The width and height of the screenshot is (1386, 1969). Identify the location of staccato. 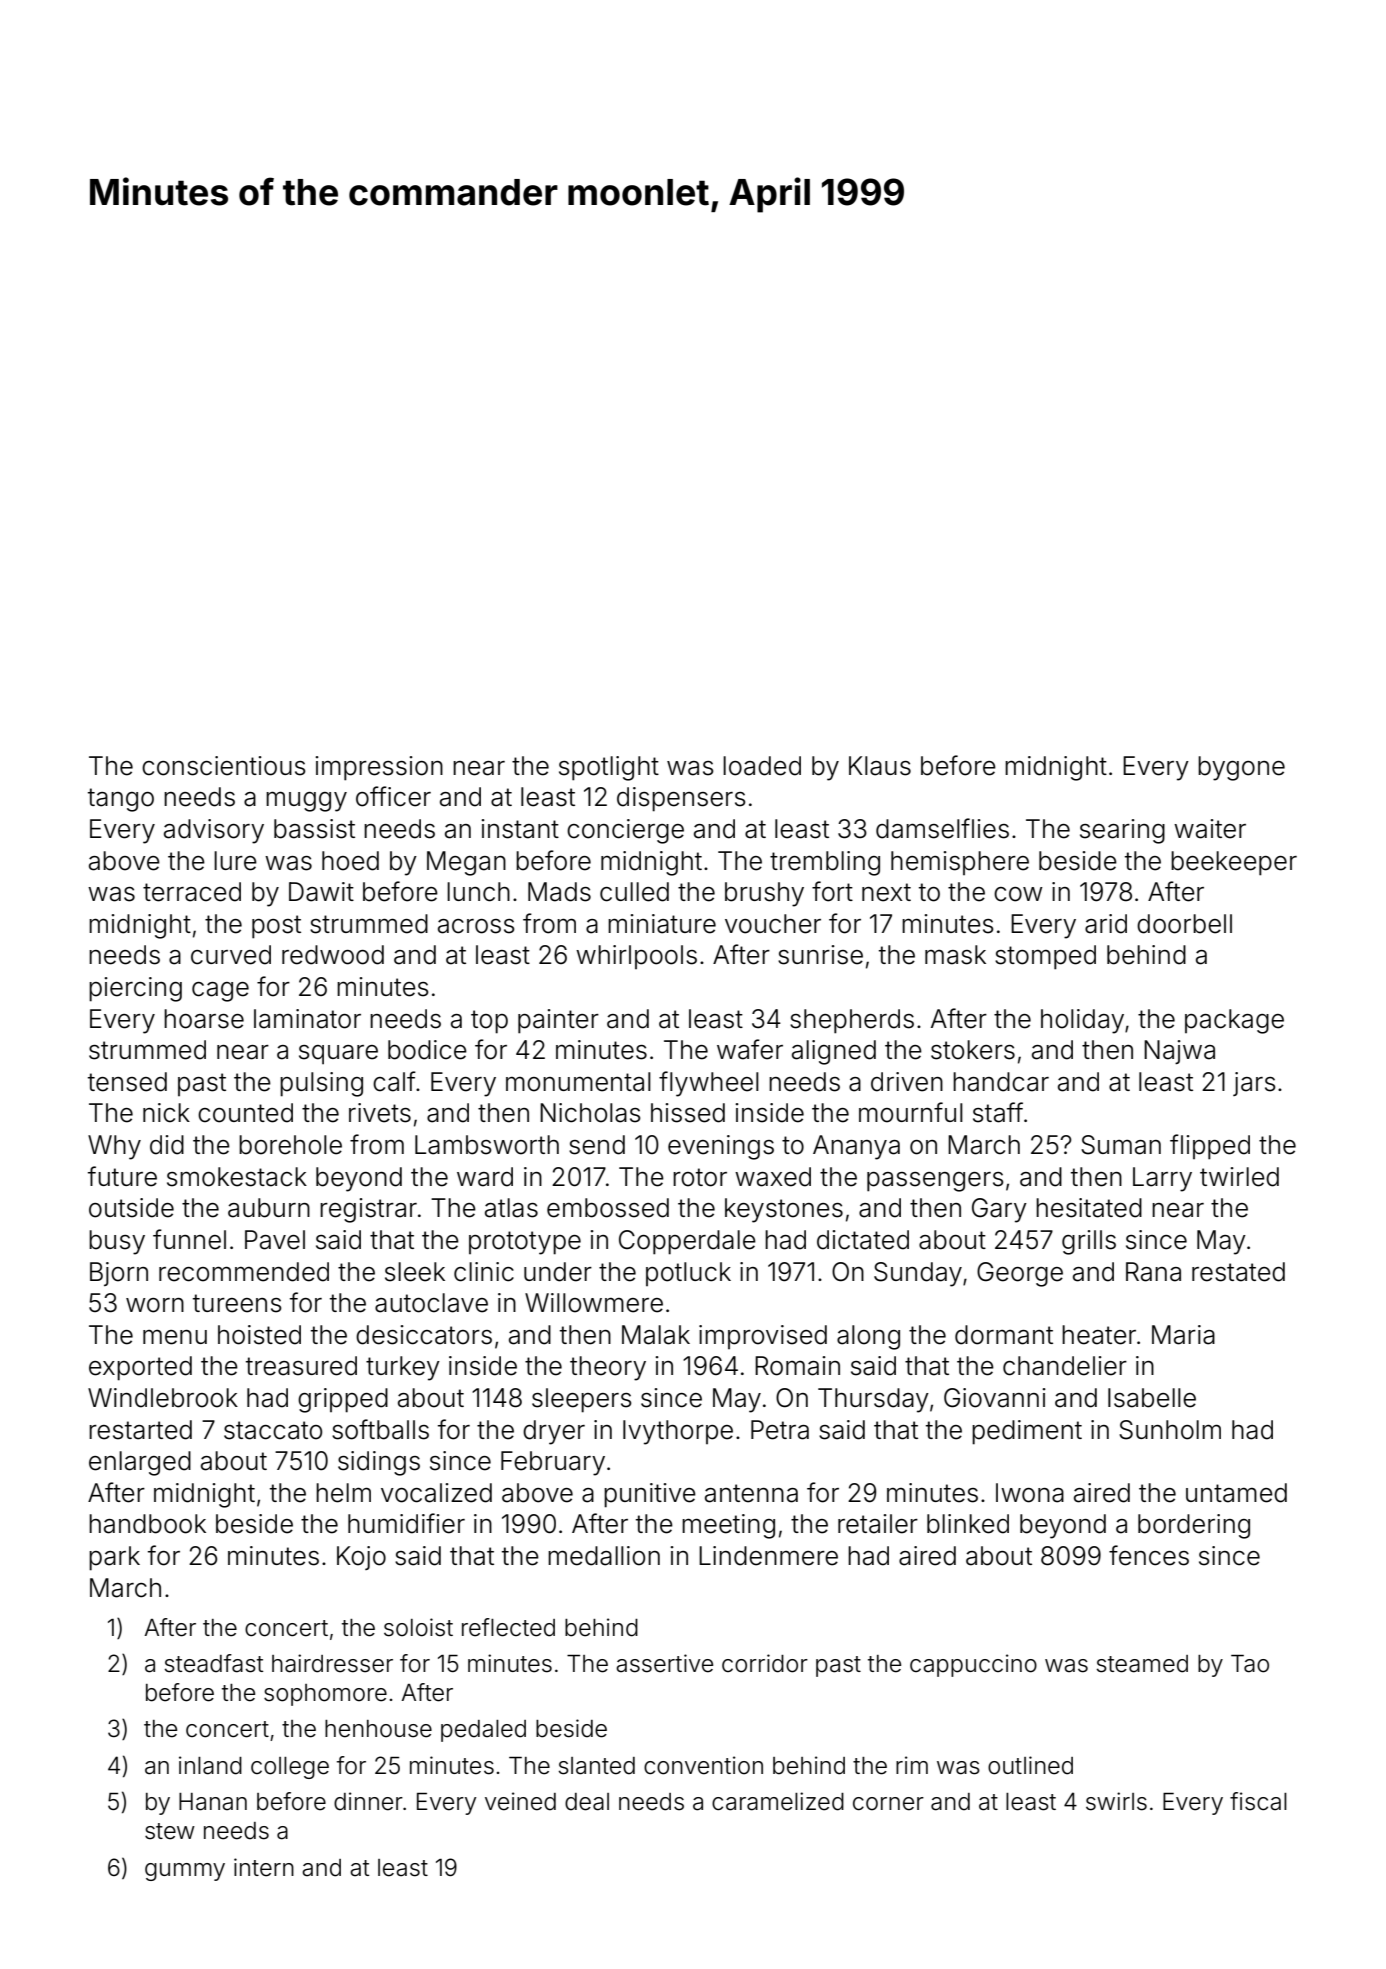
(273, 1430).
